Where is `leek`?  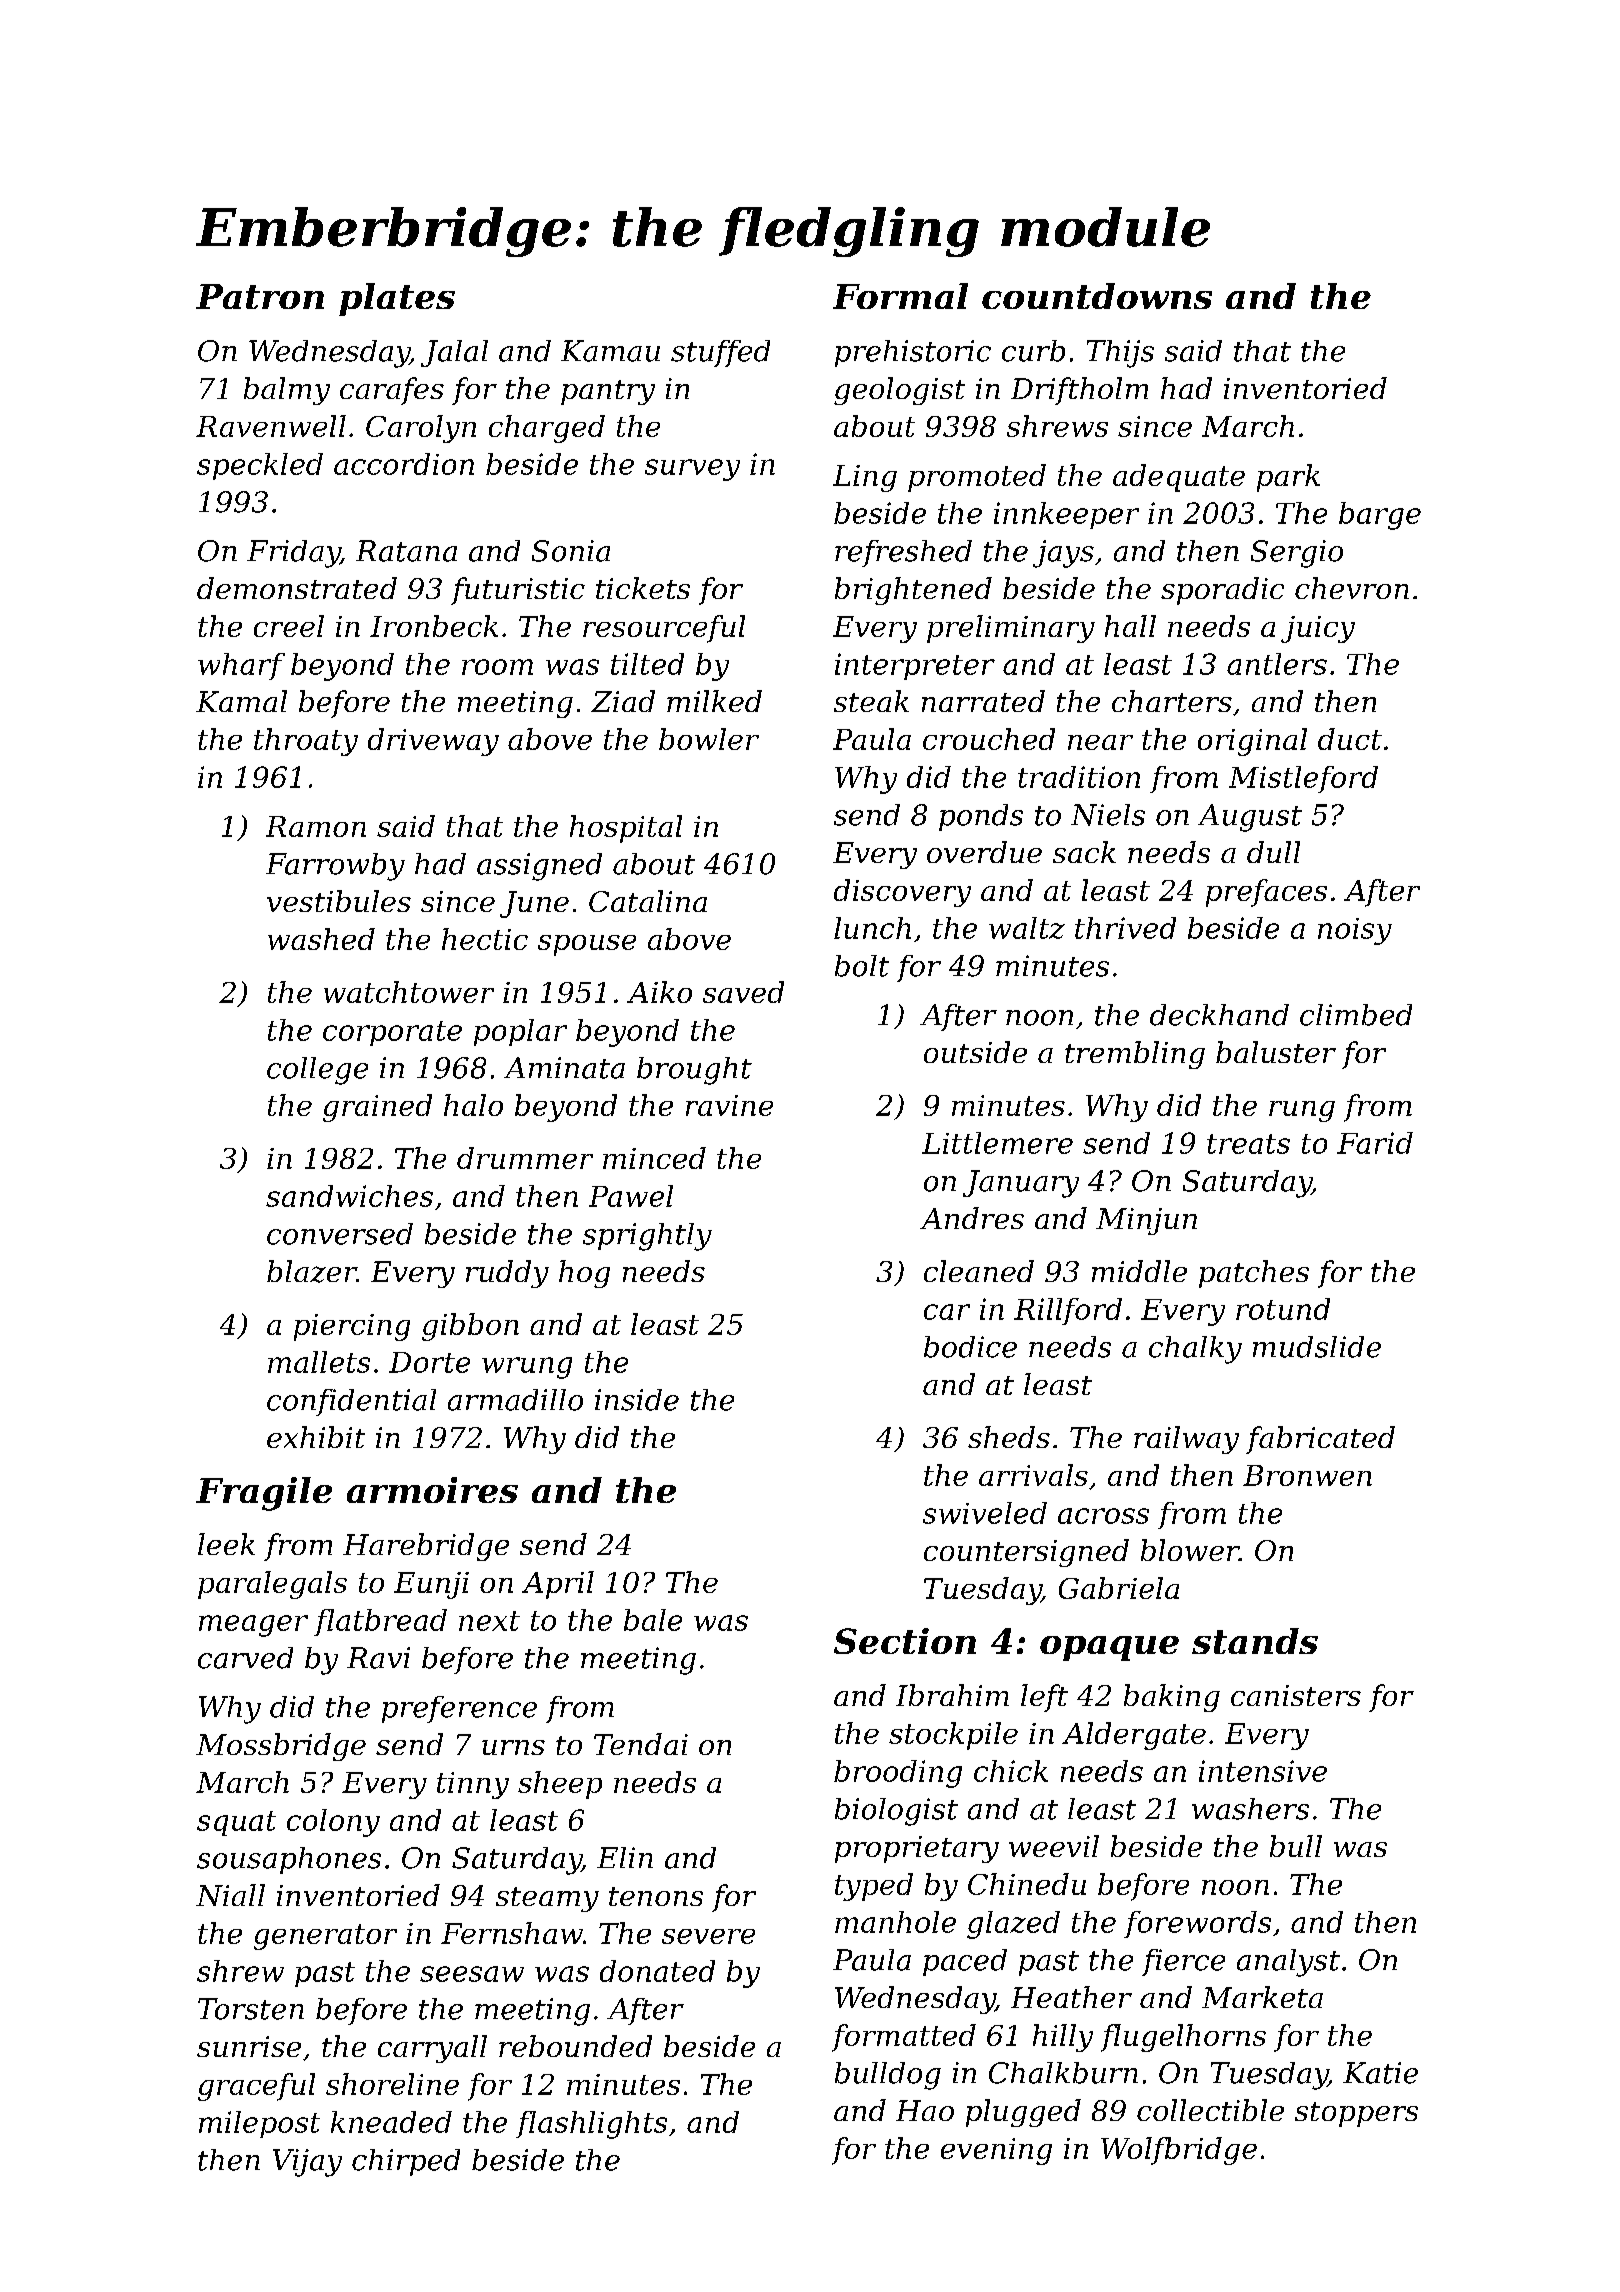 leek is located at coordinates (226, 1544).
